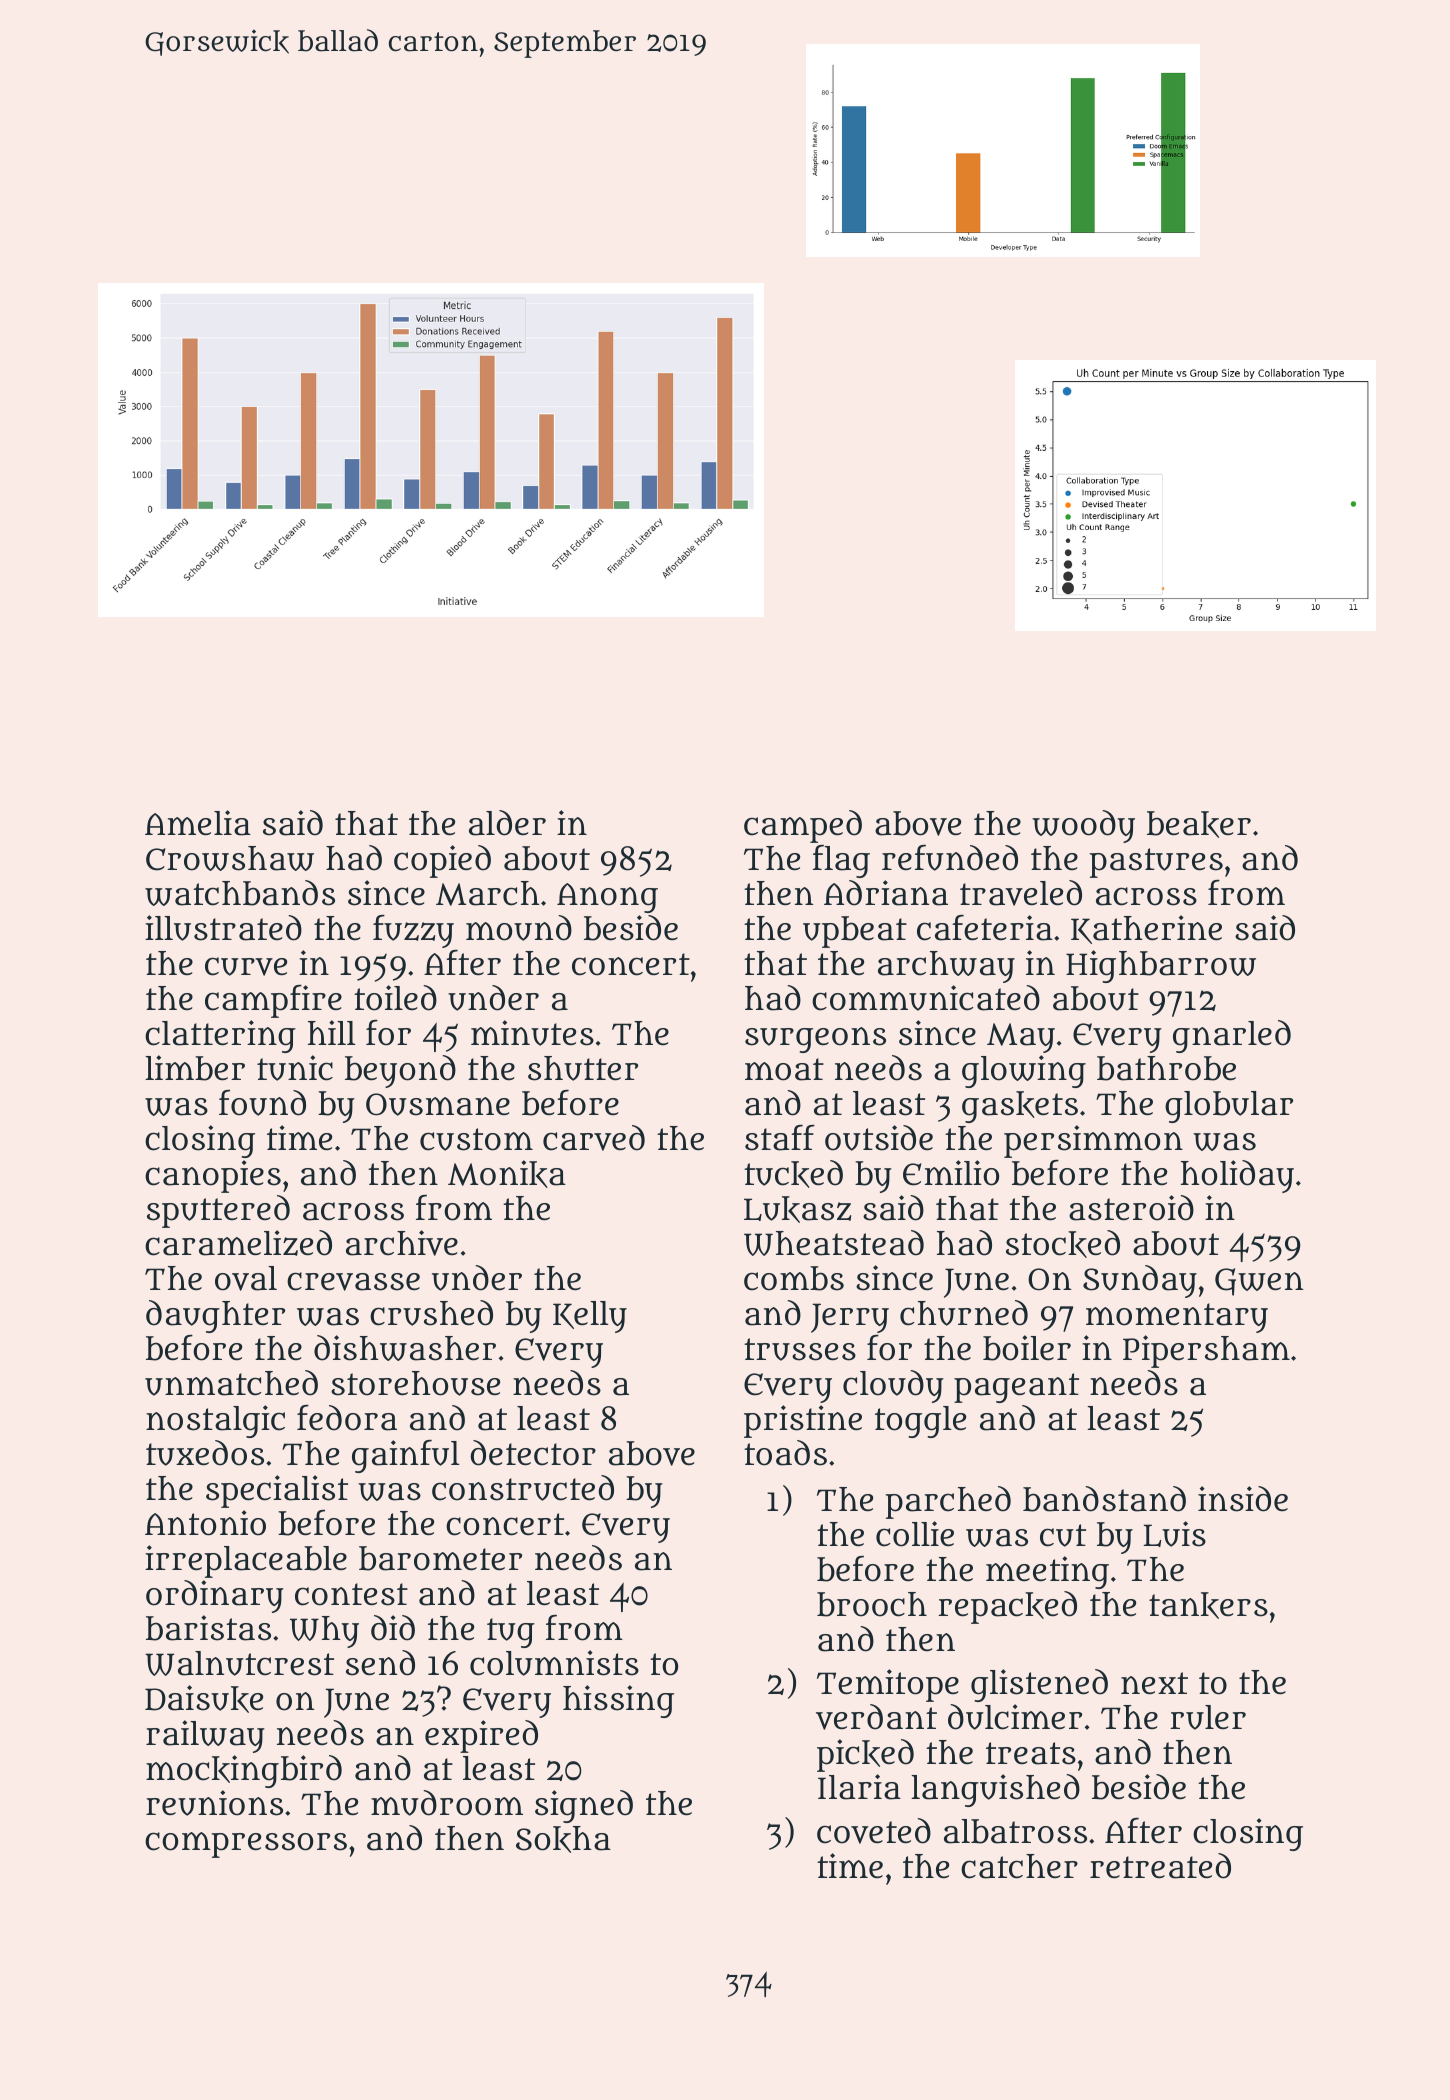  Describe the element at coordinates (507, 823) in the document. I see `alder` at that location.
